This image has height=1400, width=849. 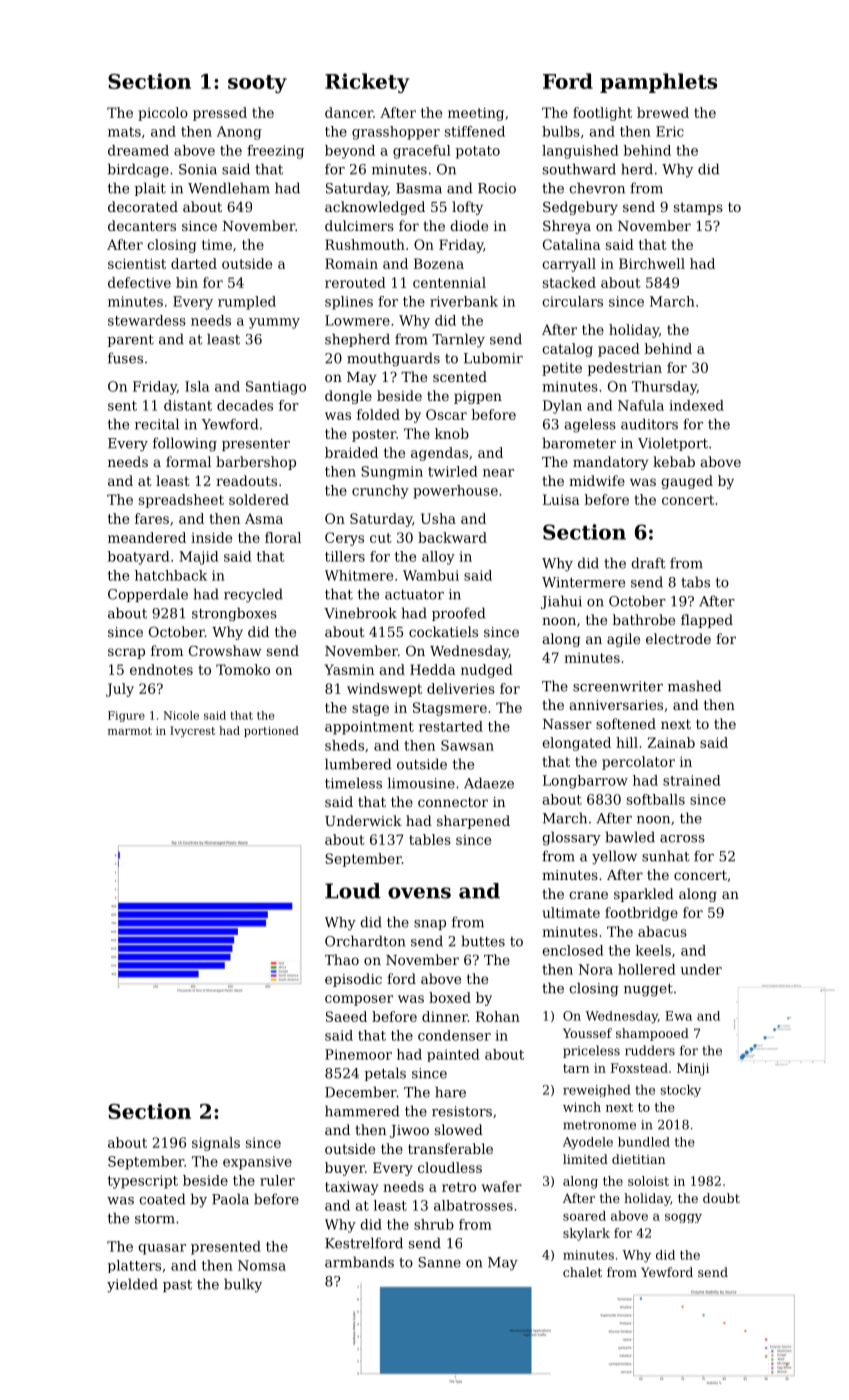 What do you see at coordinates (359, 1262) in the image?
I see `armbands` at bounding box center [359, 1262].
